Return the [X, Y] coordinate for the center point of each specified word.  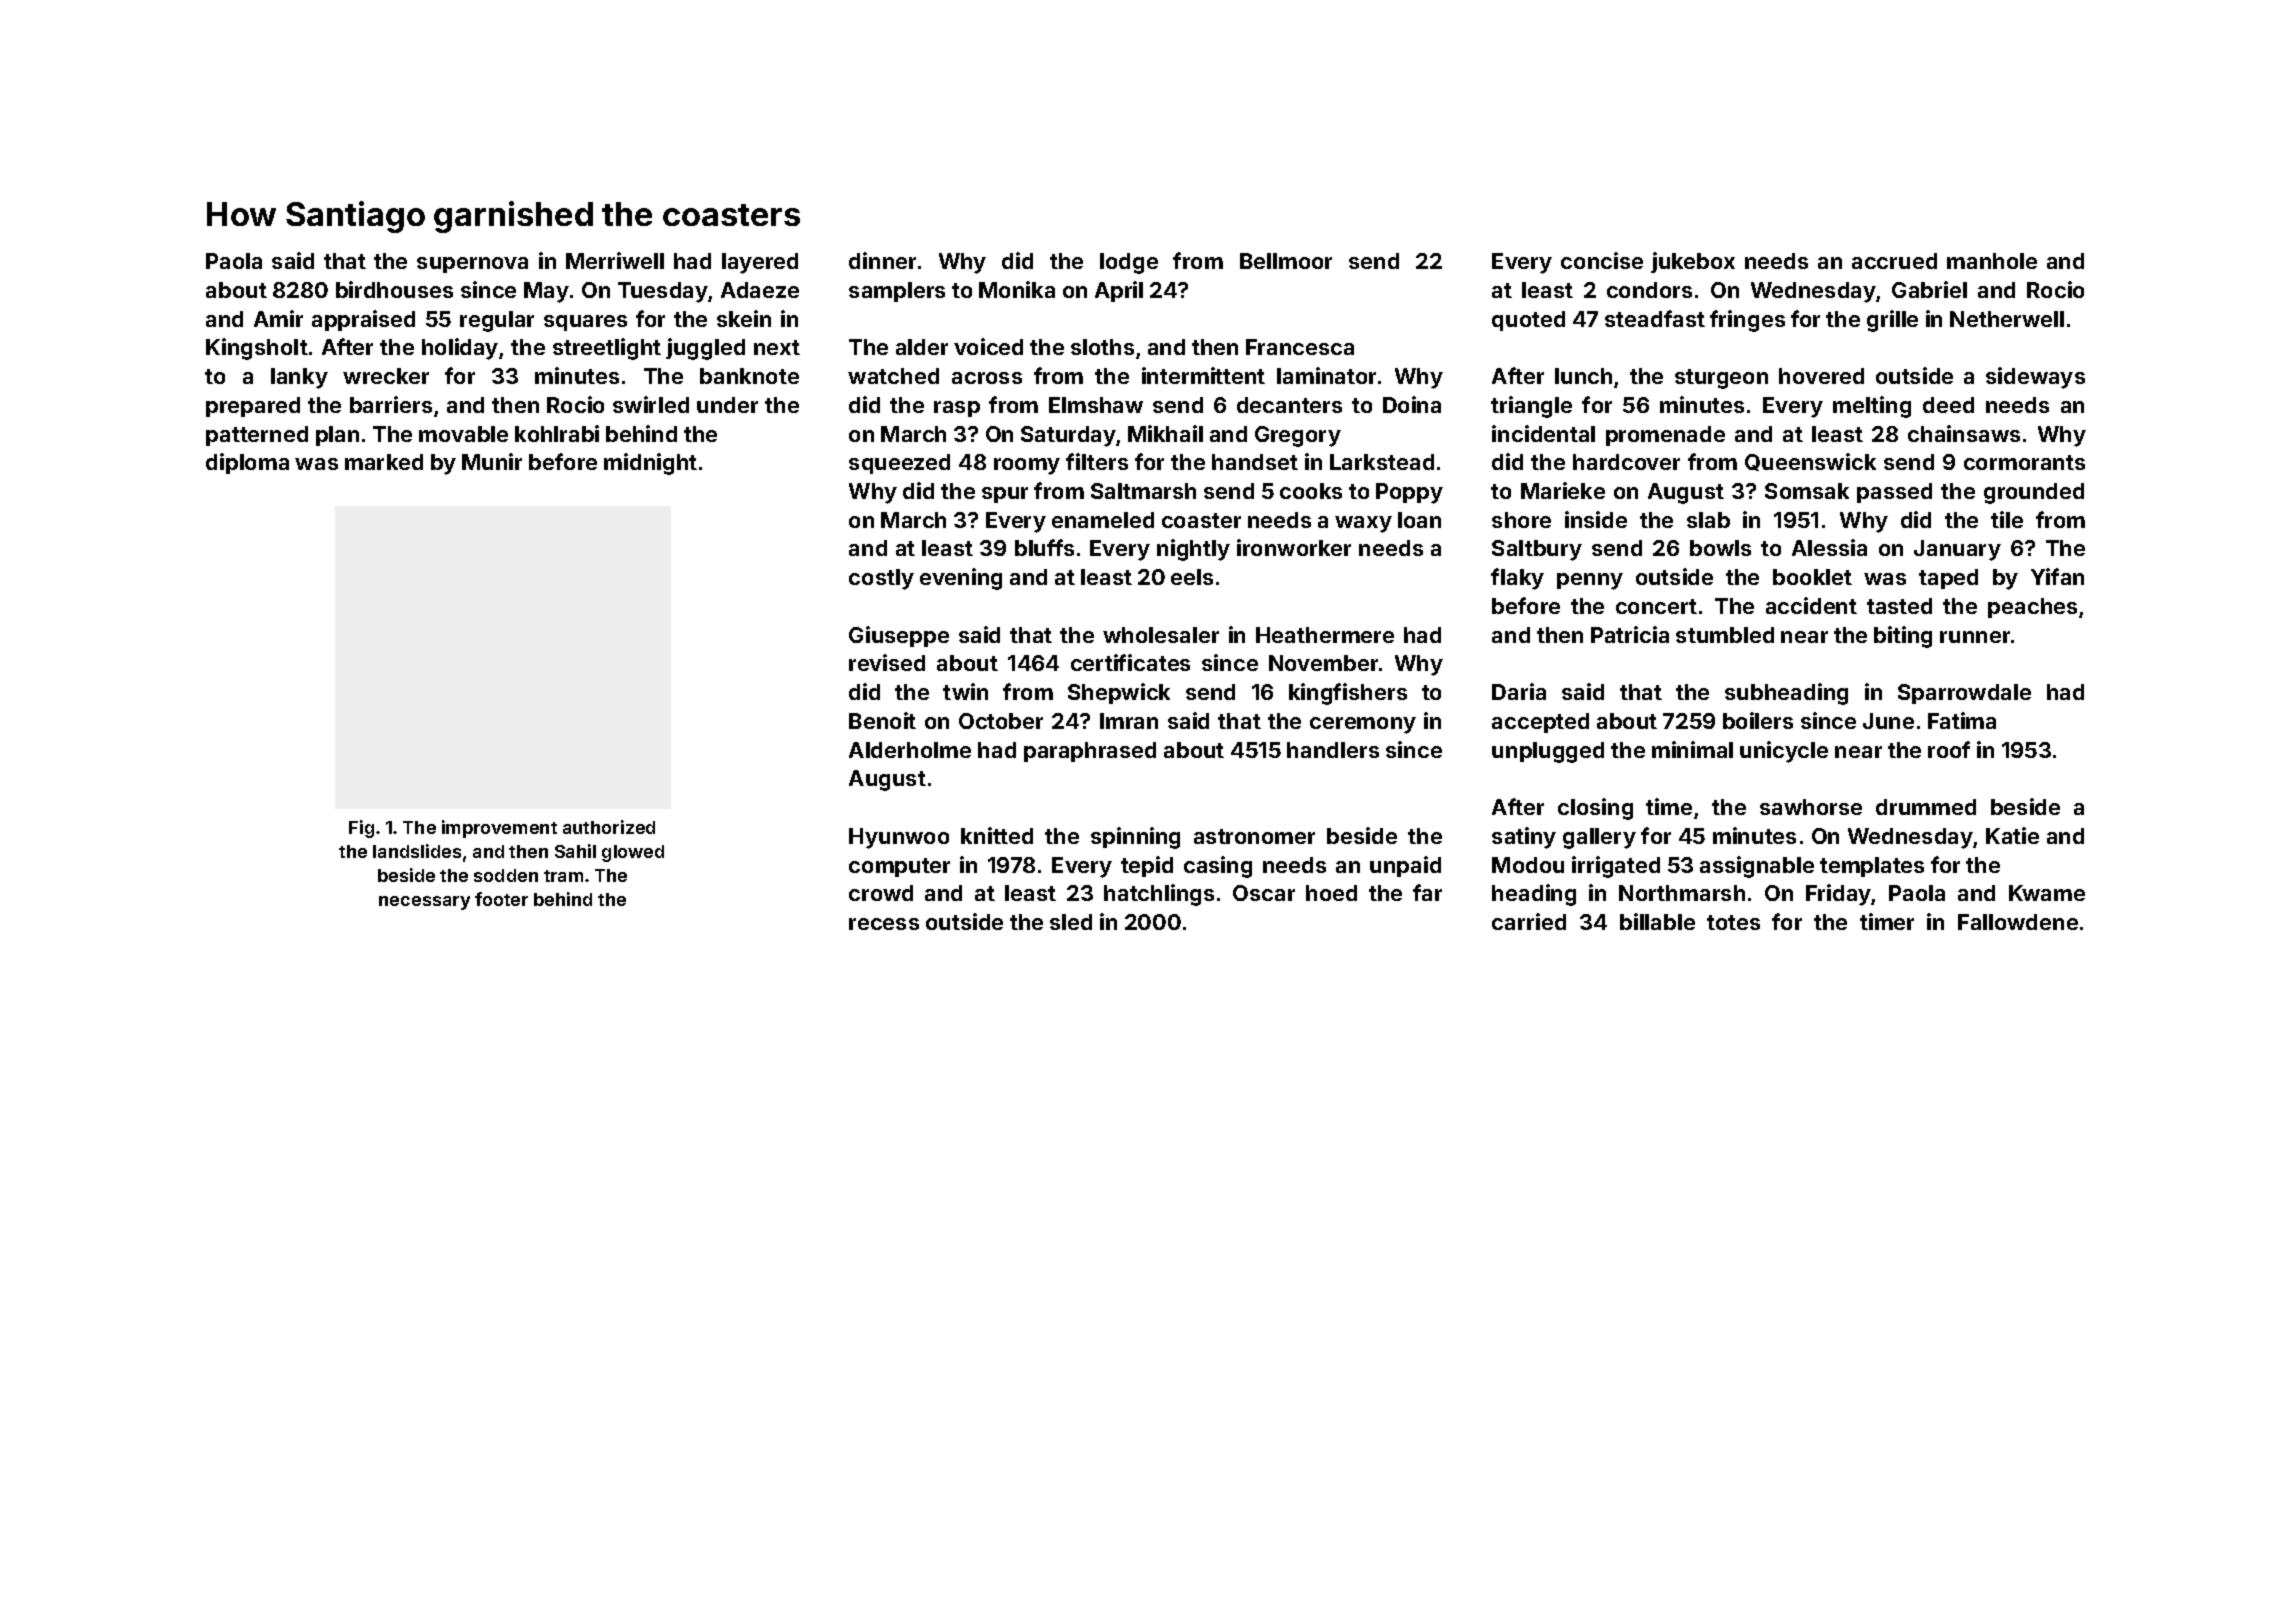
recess [884, 924]
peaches [2032, 608]
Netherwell [2007, 319]
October [1001, 721]
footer [501, 899]
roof [1949, 749]
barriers [391, 404]
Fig [361, 829]
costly [881, 579]
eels [1192, 577]
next [777, 347]
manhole [1992, 261]
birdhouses [394, 289]
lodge [1129, 263]
